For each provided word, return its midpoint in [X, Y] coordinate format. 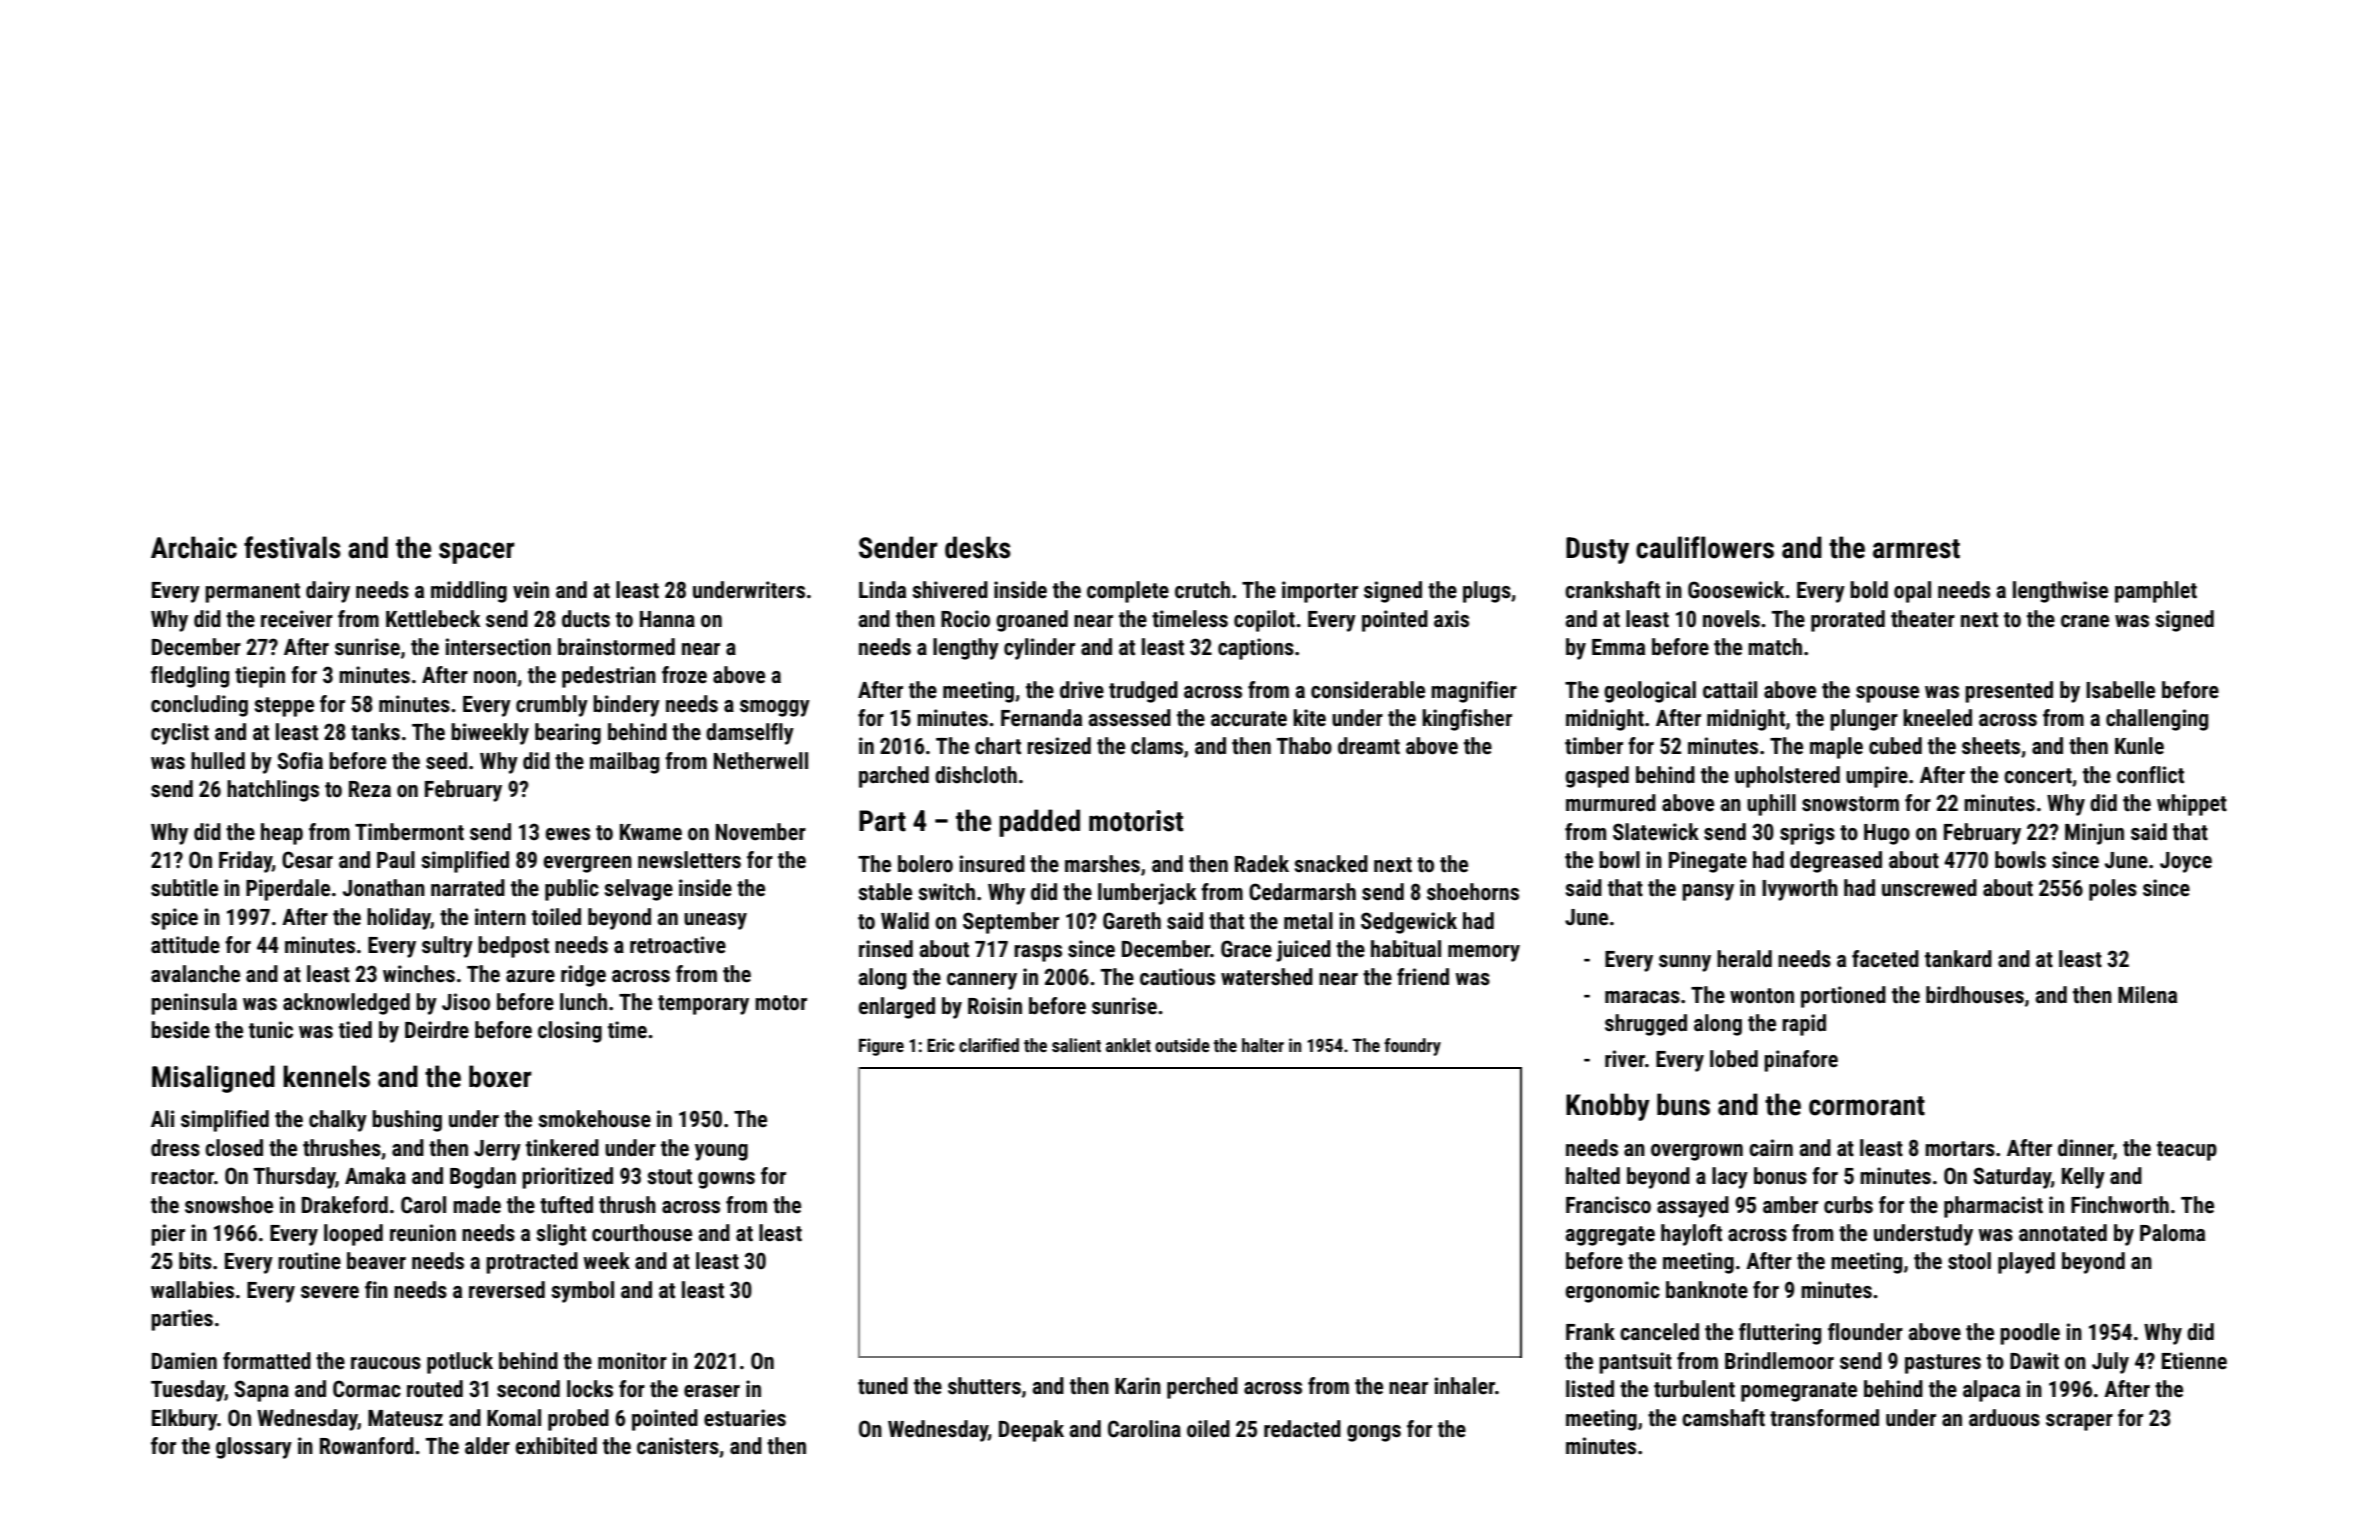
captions [1256, 649]
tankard [1958, 959]
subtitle [184, 888]
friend [1423, 977]
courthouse [642, 1233]
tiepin [260, 677]
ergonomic [1613, 1292]
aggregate [1610, 1236]
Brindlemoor [1779, 1361]
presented [2009, 692]
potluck [460, 1363]
